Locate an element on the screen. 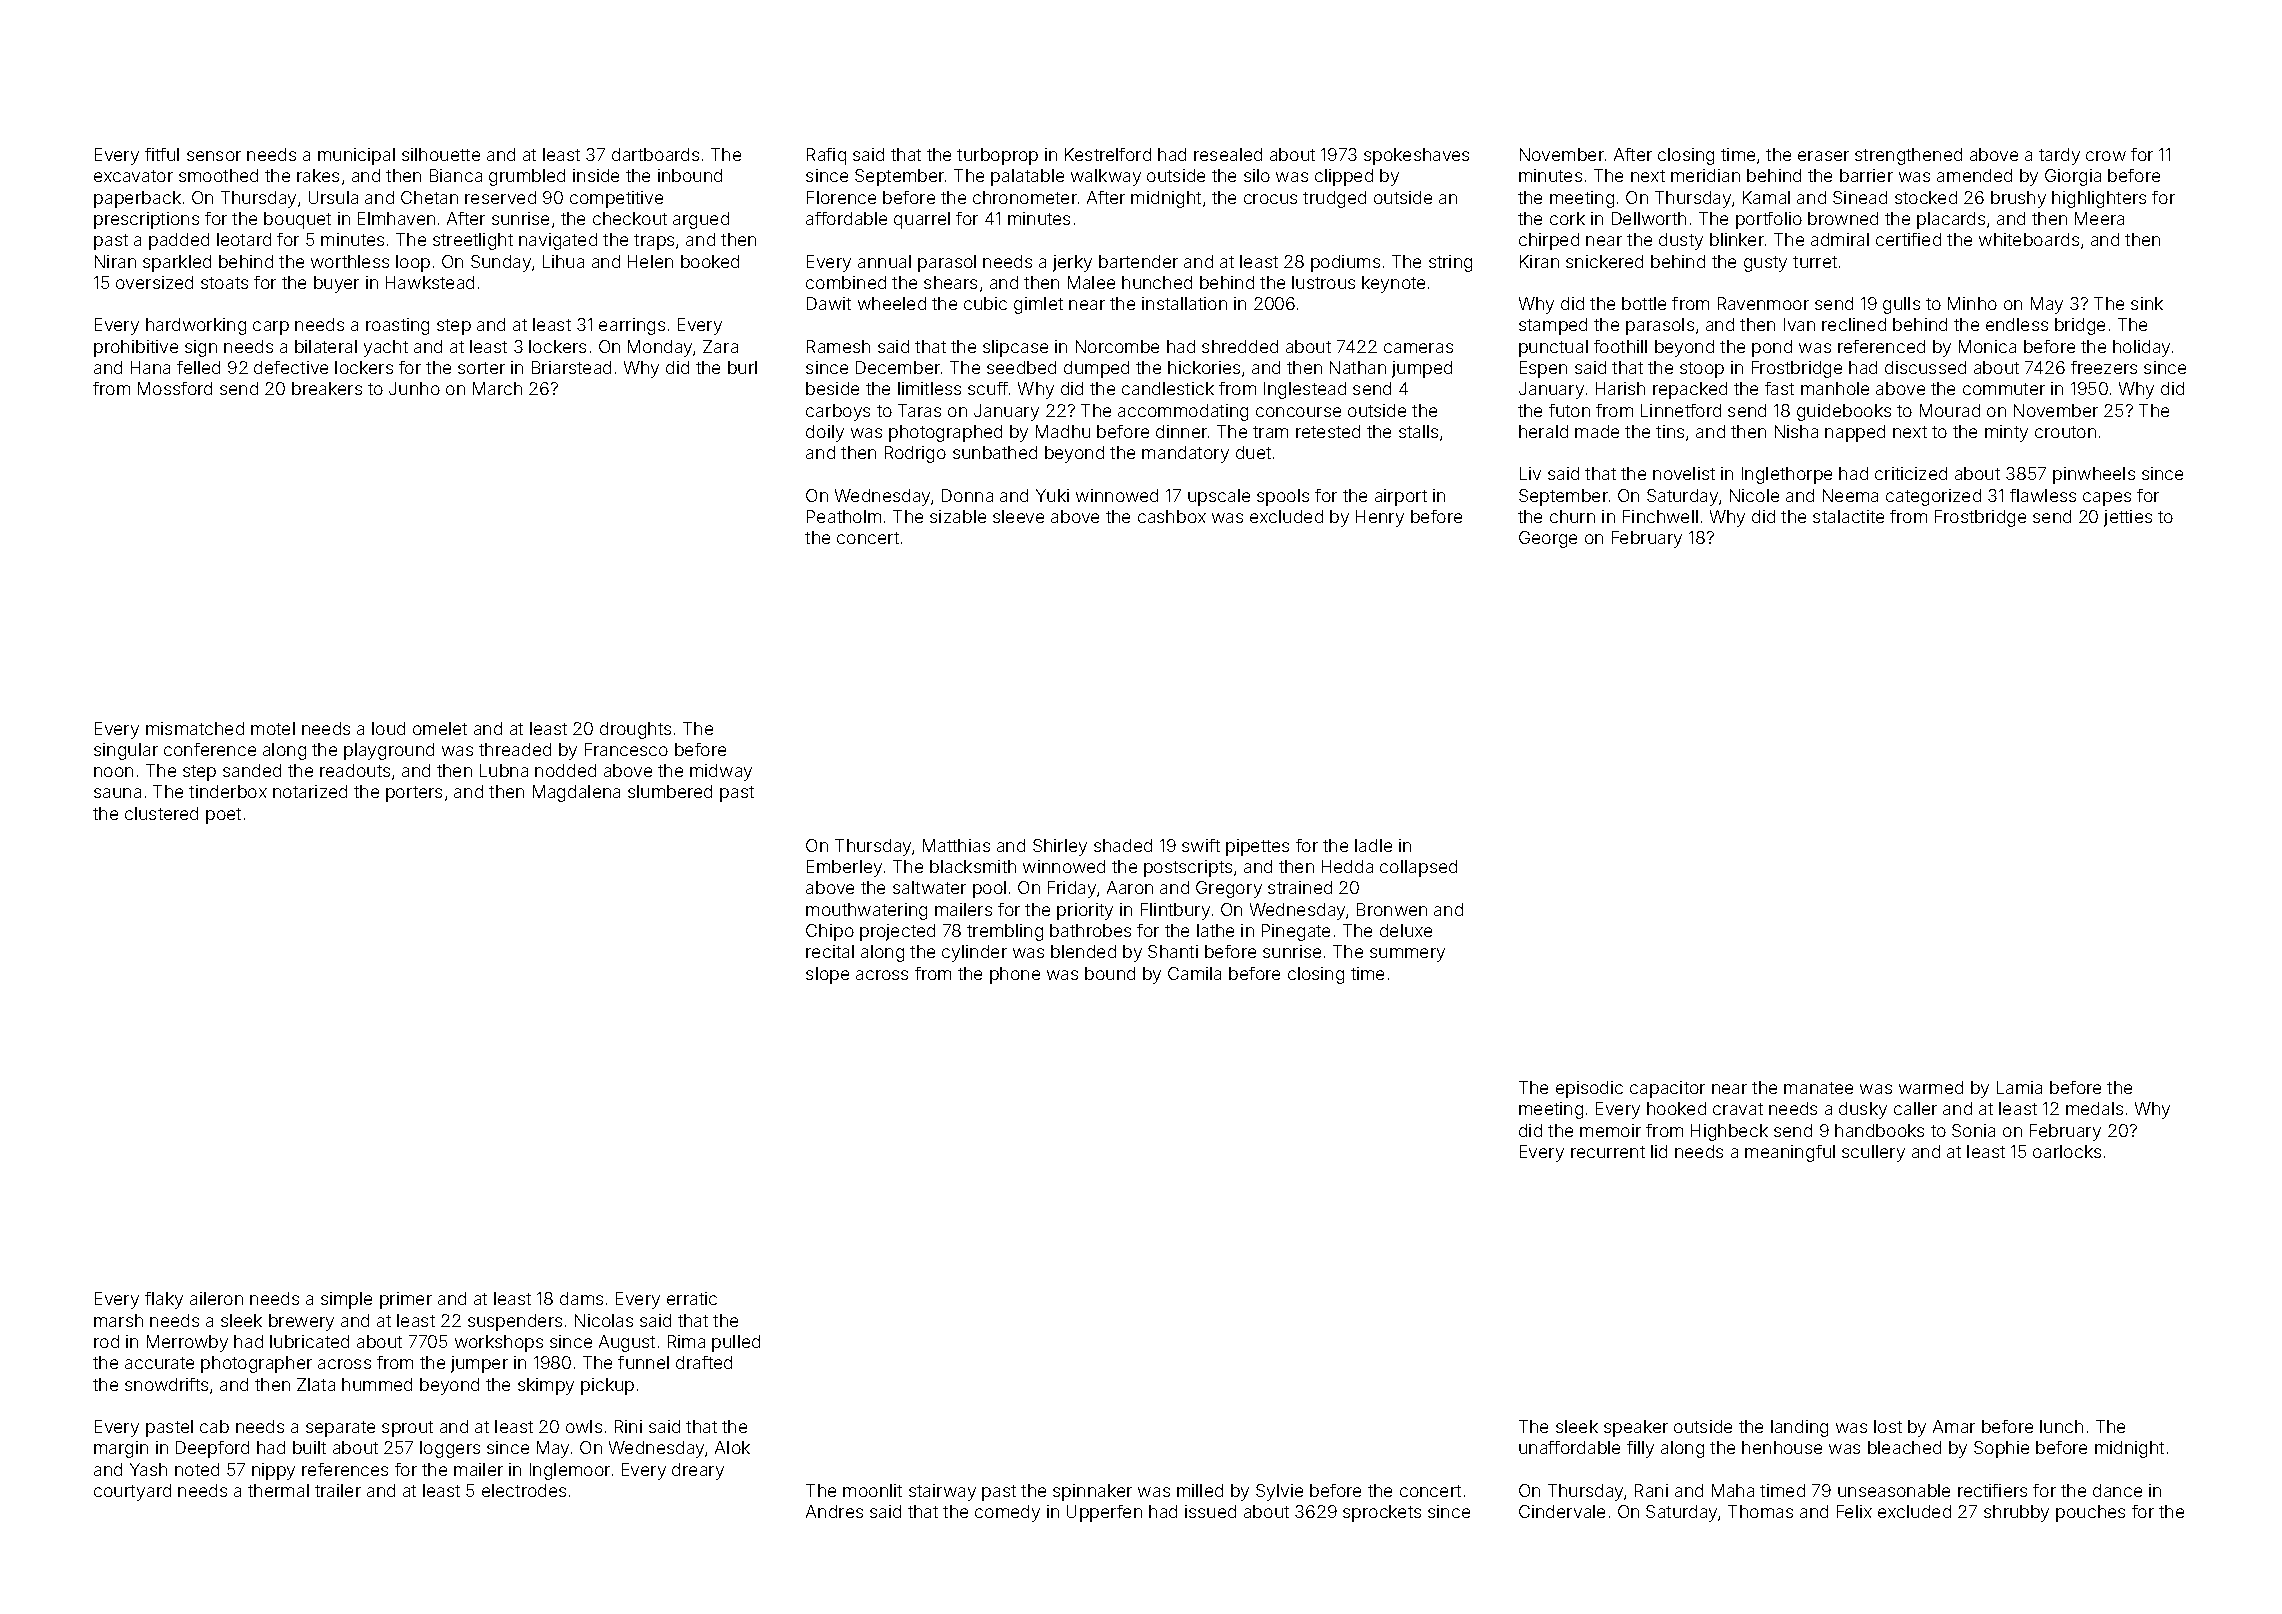 The height and width of the screenshot is (1614, 2282). Henry is located at coordinates (1380, 518).
